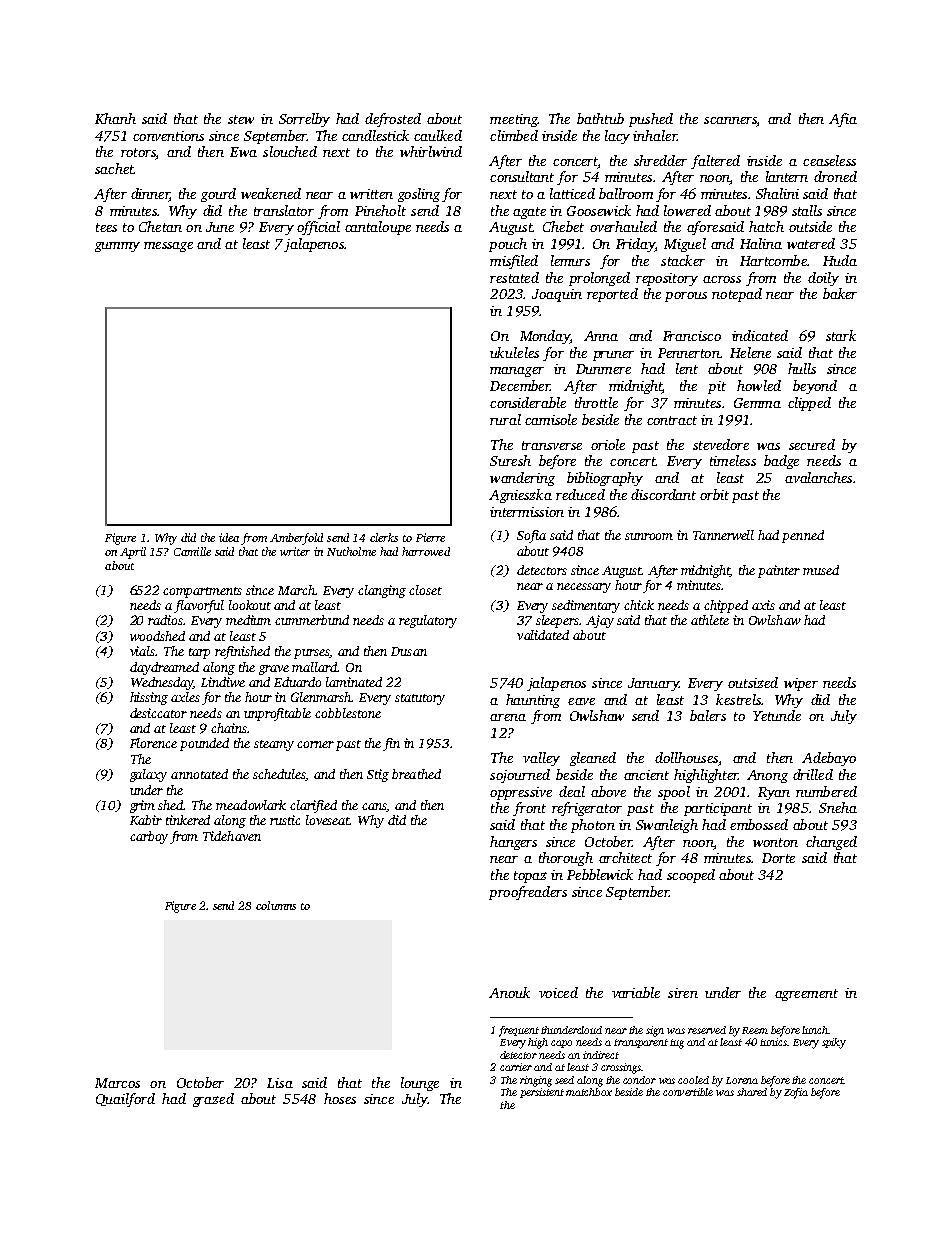 This page has width=952, height=1233. Describe the element at coordinates (374, 806) in the page. I see `cans` at that location.
